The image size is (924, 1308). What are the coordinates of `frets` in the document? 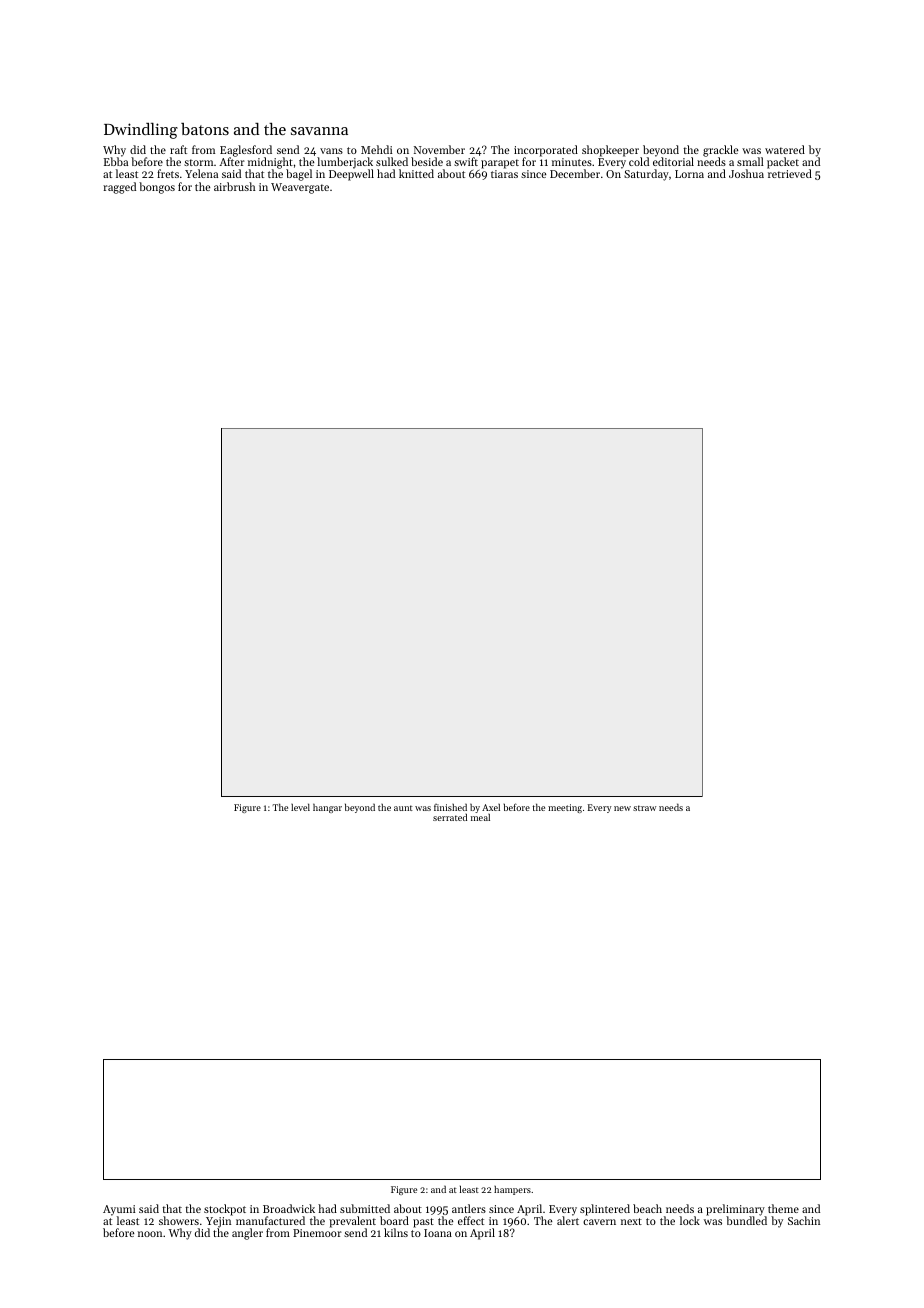 It's located at (168, 173).
